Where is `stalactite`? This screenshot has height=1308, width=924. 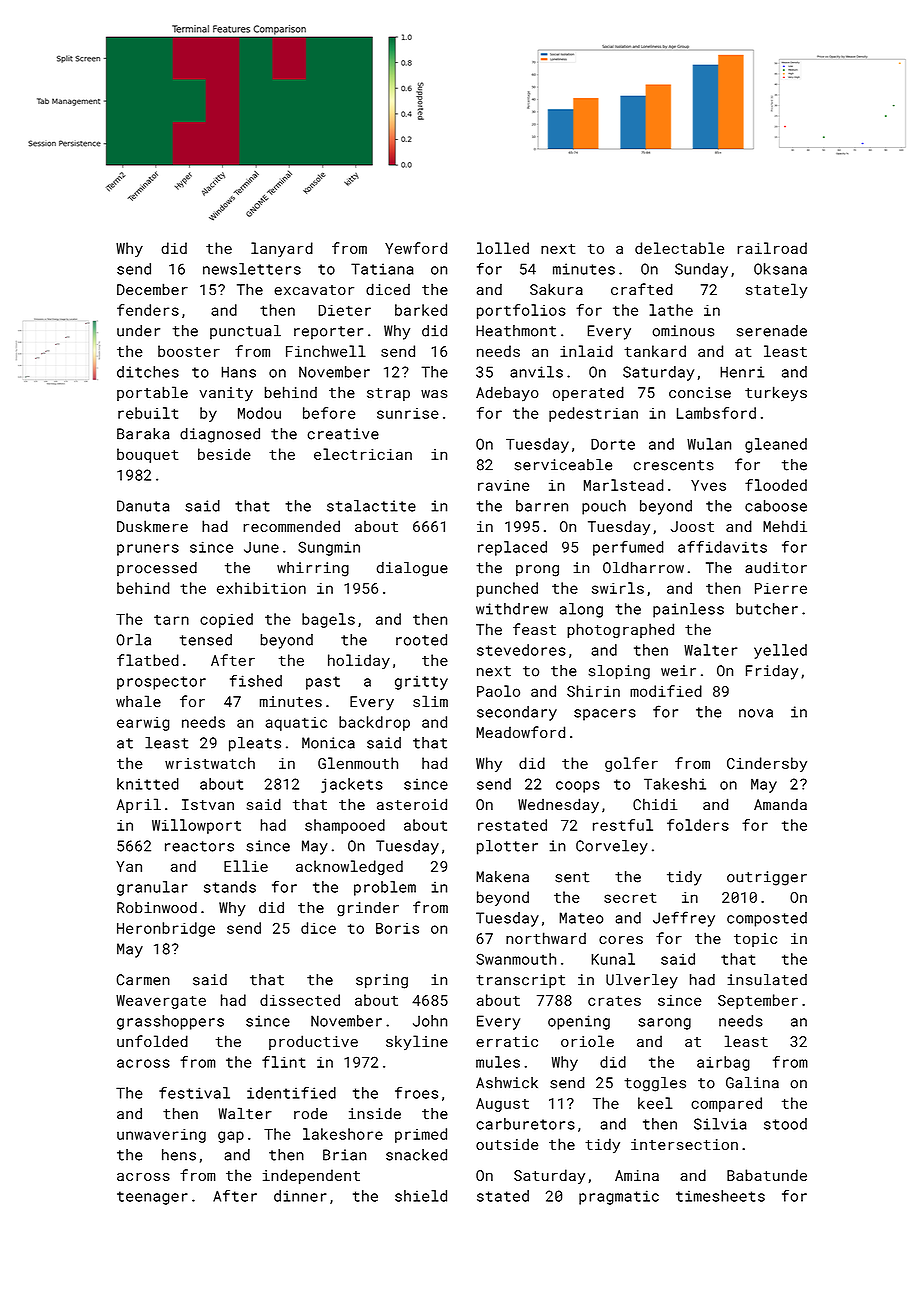 stalactite is located at coordinates (371, 506).
